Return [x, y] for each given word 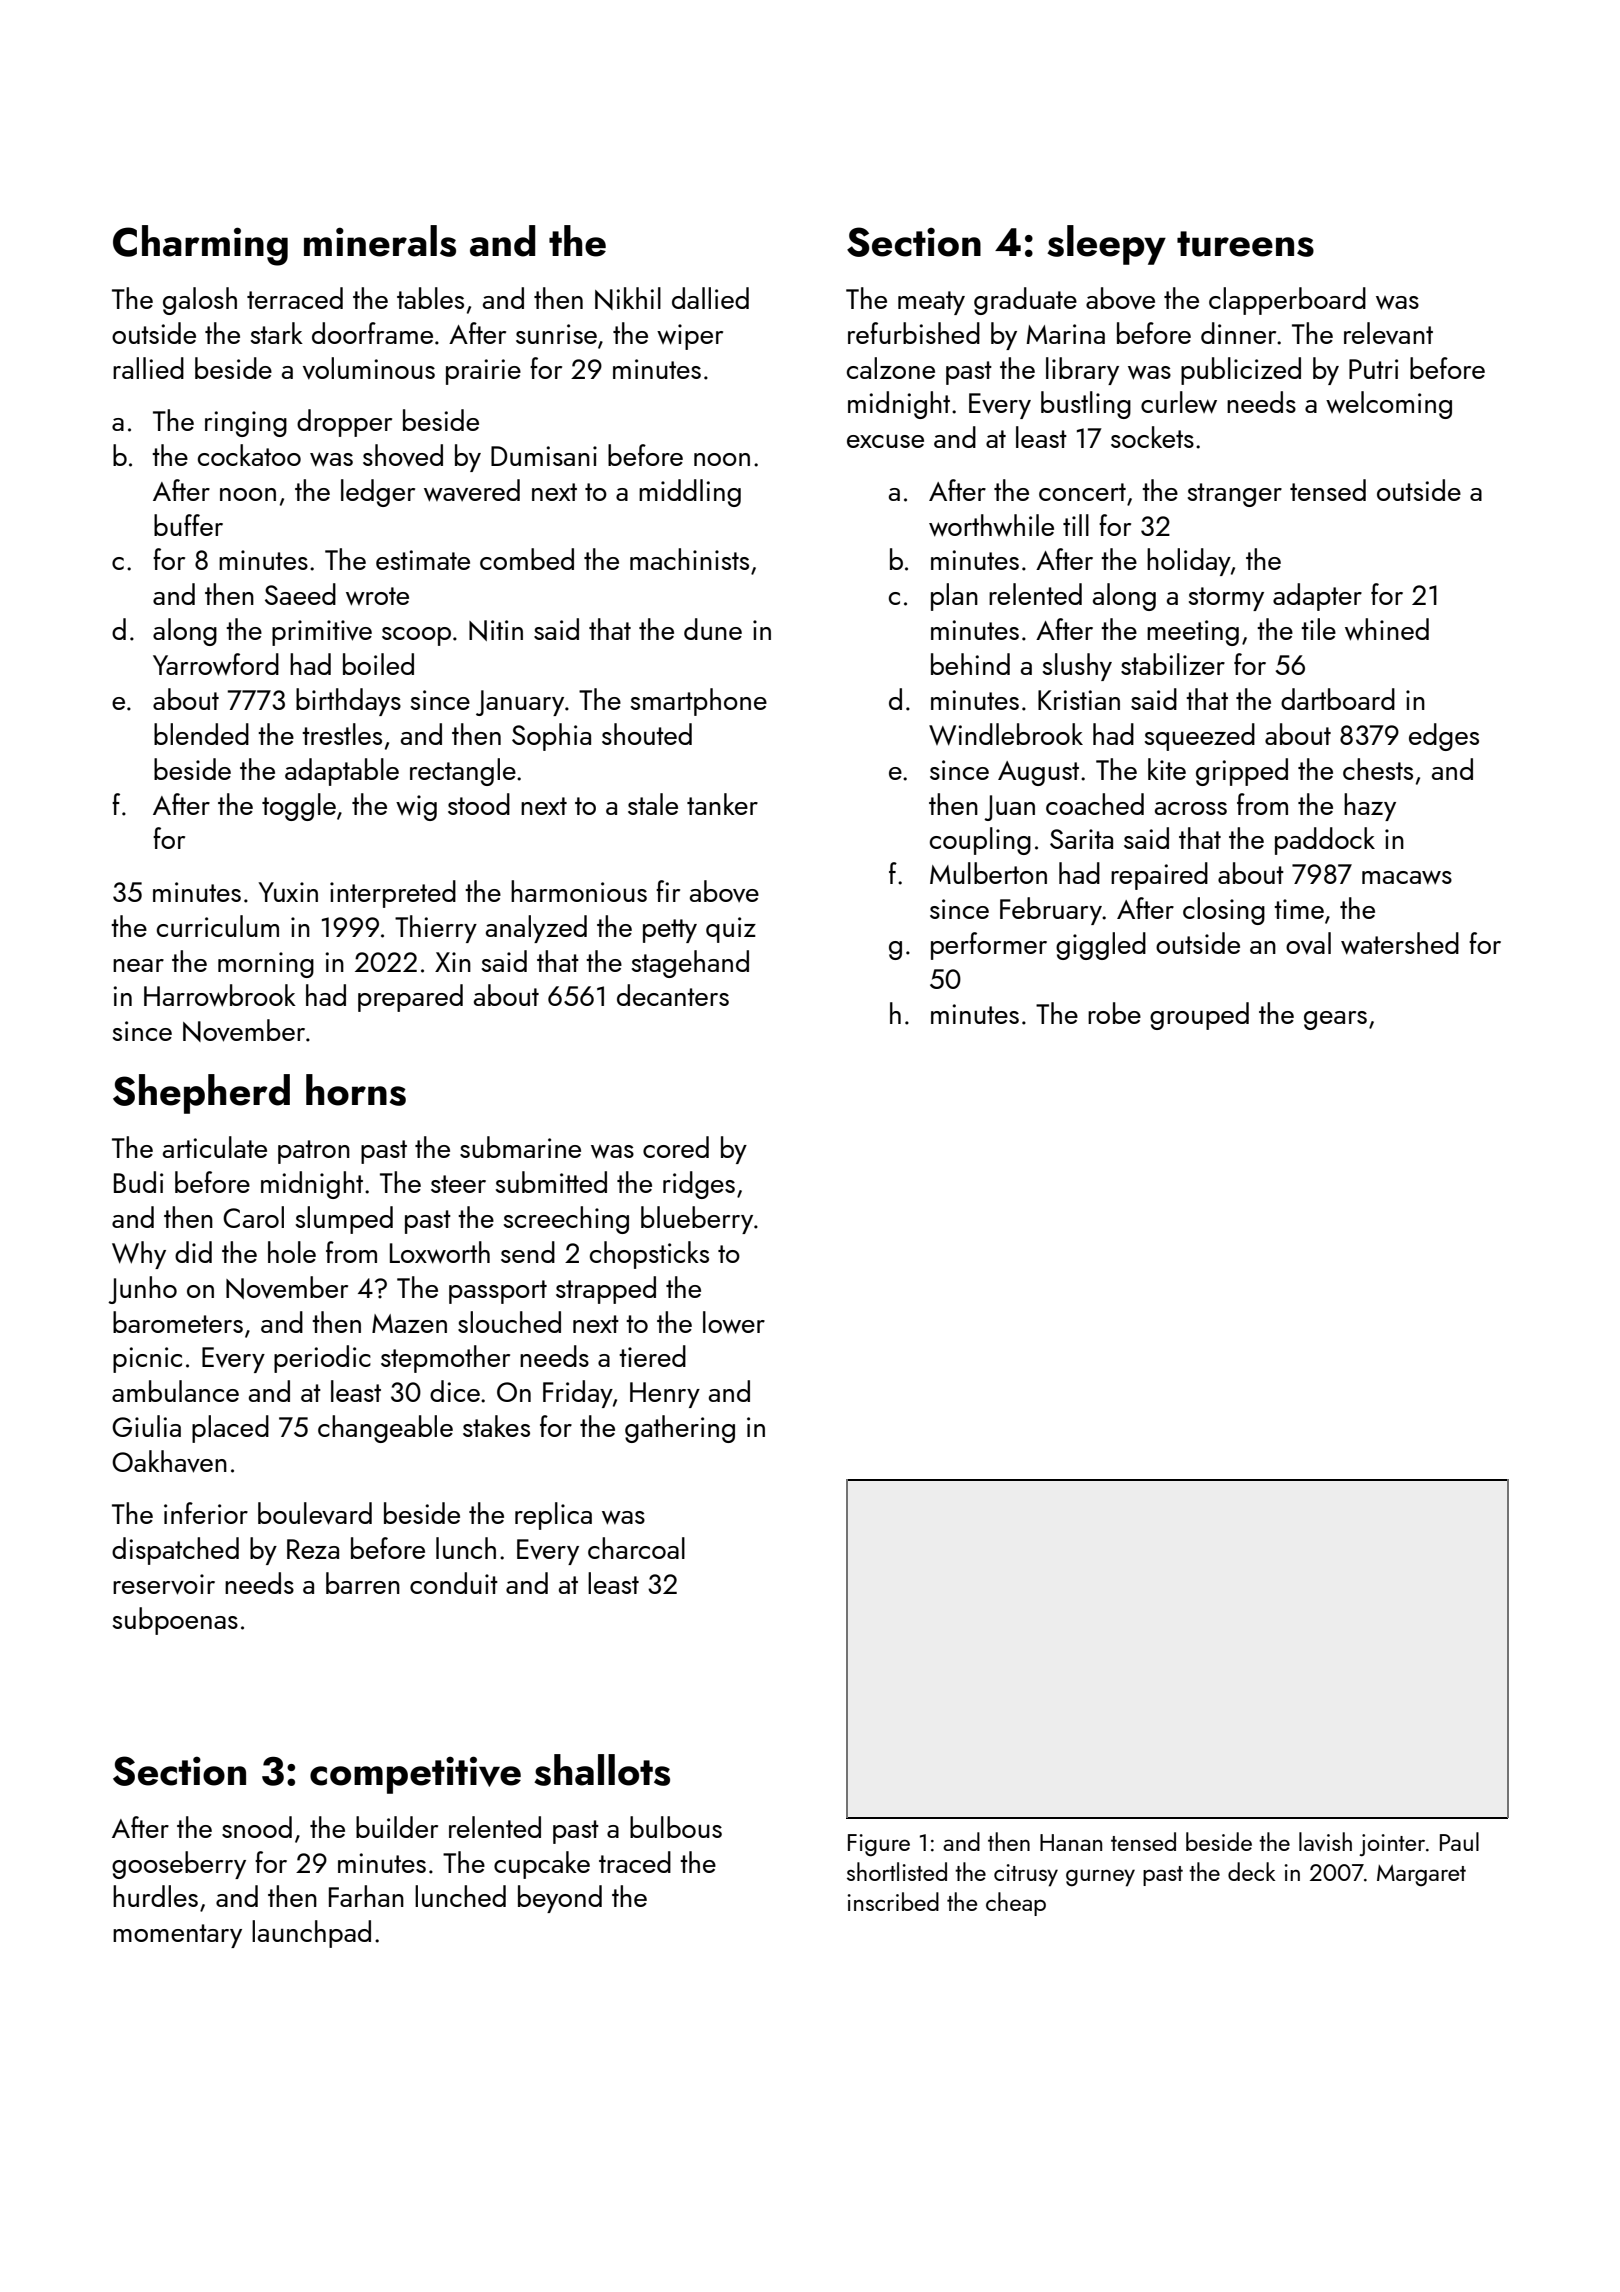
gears [1335, 1020]
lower [734, 1322]
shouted [647, 734]
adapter [1317, 597]
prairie [483, 372]
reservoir [164, 1584]
